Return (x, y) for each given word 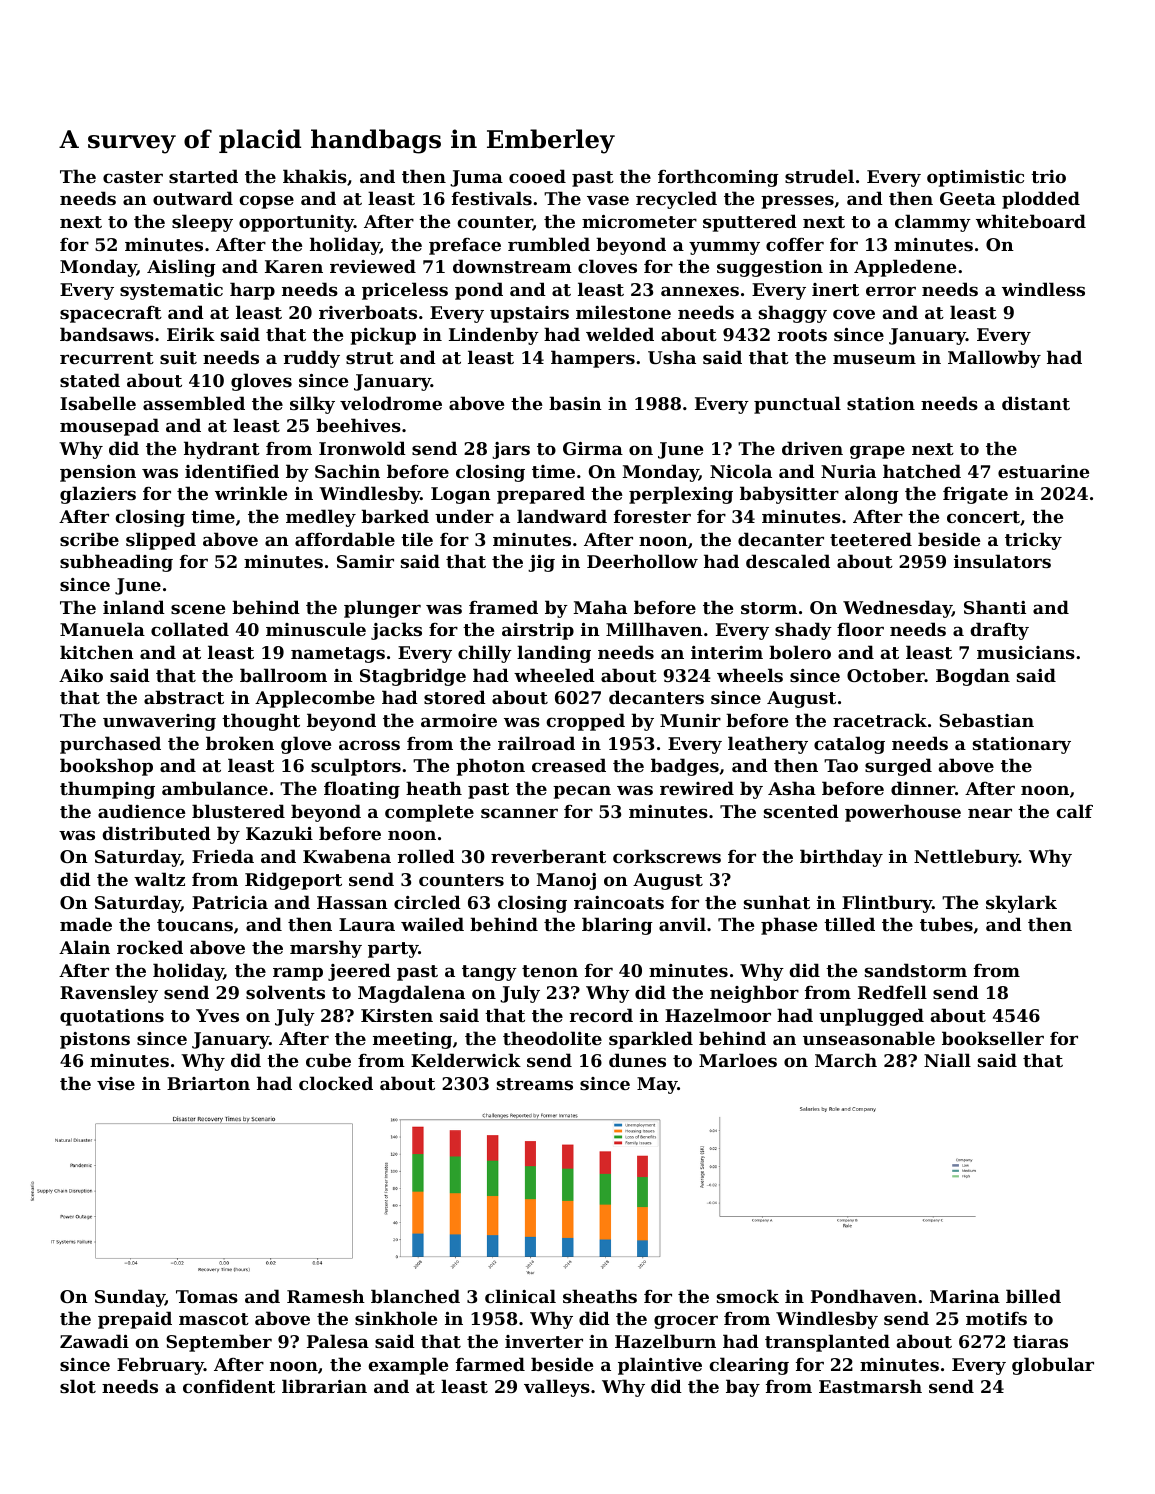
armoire (459, 720)
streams (535, 1084)
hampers (593, 359)
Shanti (995, 607)
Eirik (191, 334)
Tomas (207, 1296)
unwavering (159, 722)
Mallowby (994, 359)
